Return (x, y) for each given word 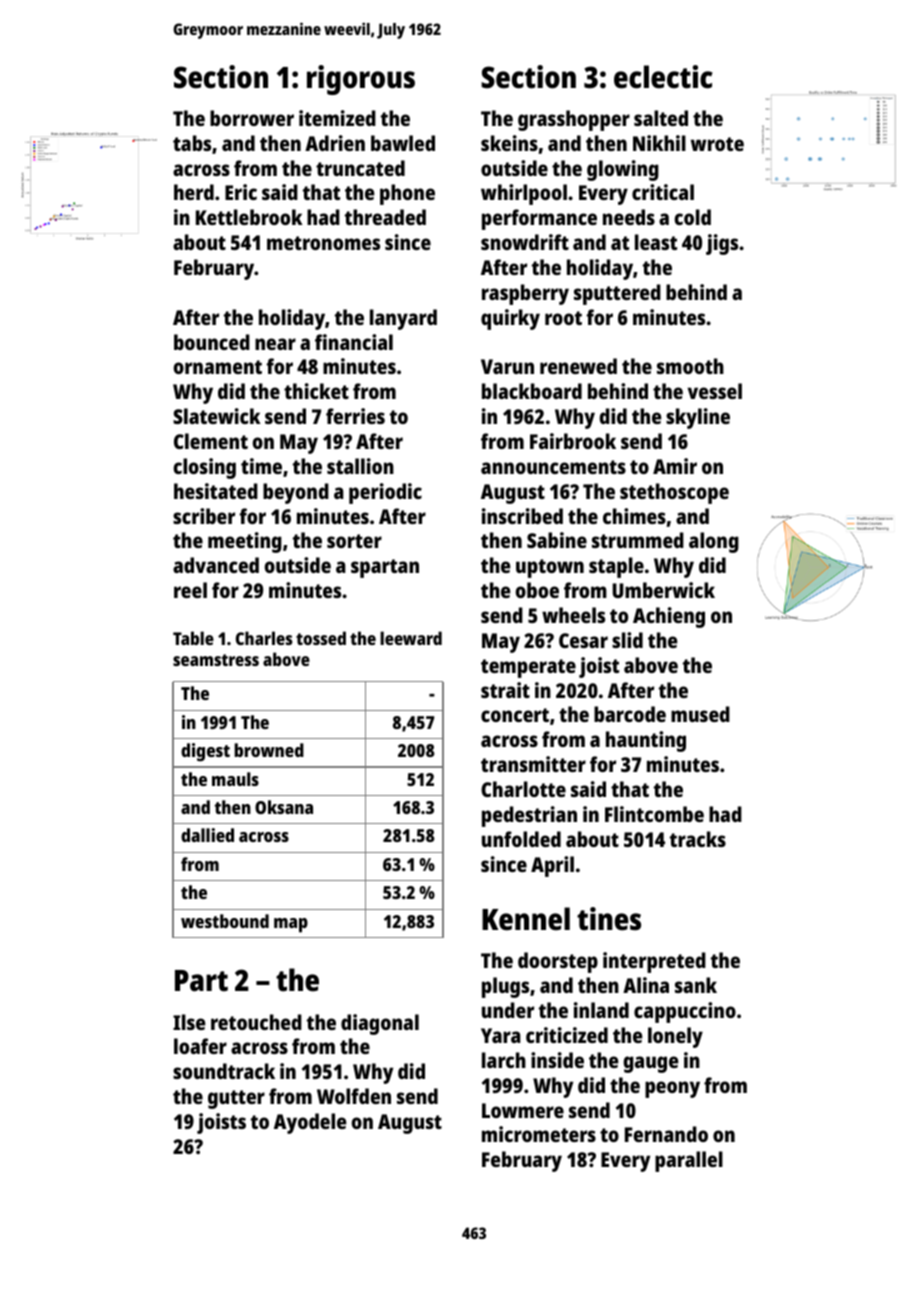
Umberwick (663, 590)
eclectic (663, 77)
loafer (200, 1046)
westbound (225, 921)
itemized (337, 118)
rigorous (361, 80)
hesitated (216, 491)
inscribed (522, 516)
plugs (505, 987)
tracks (698, 839)
